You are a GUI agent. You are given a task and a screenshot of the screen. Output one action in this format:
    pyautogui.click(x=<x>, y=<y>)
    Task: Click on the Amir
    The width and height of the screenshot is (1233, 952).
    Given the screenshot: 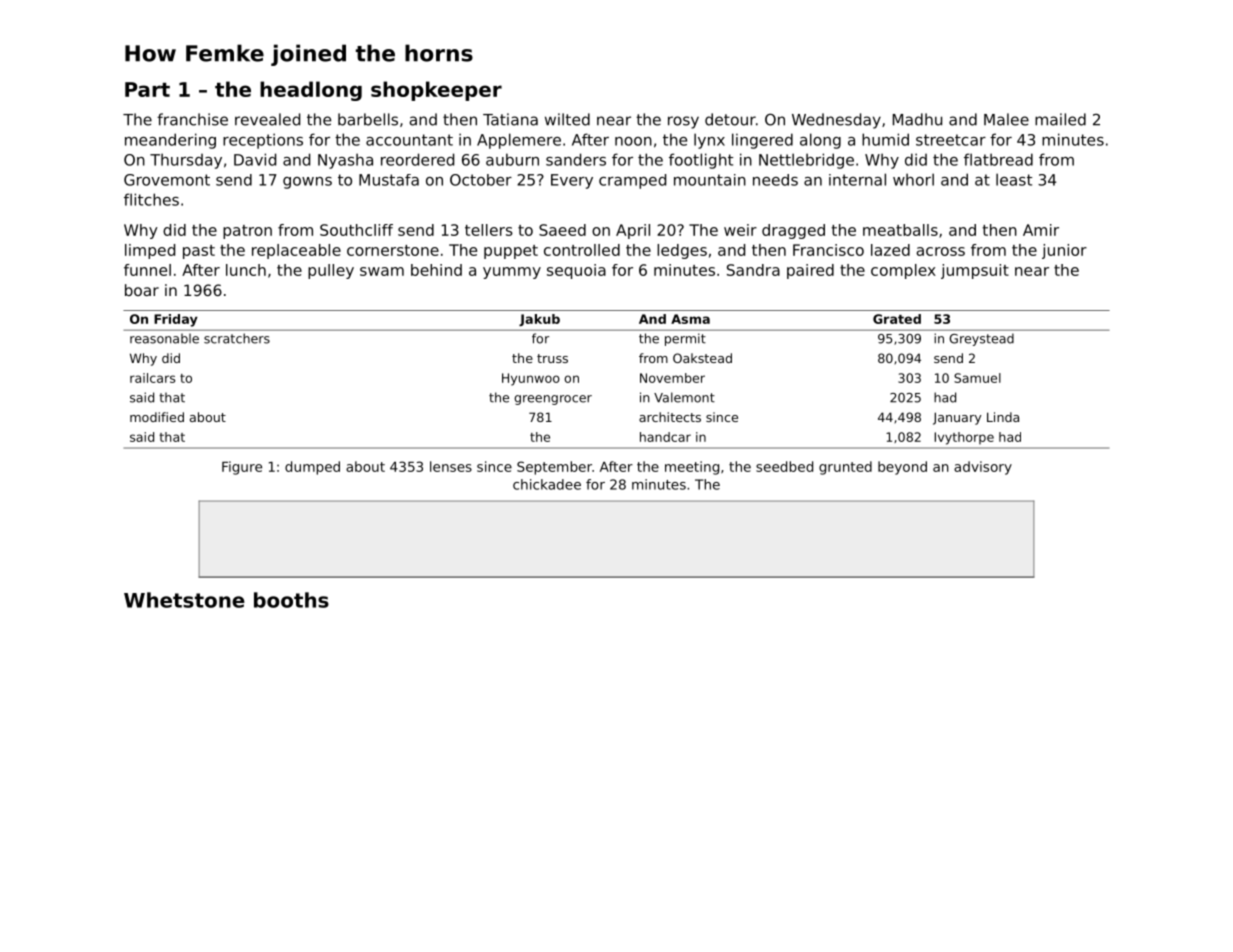 What is the action you would take?
    pyautogui.click(x=1041, y=230)
